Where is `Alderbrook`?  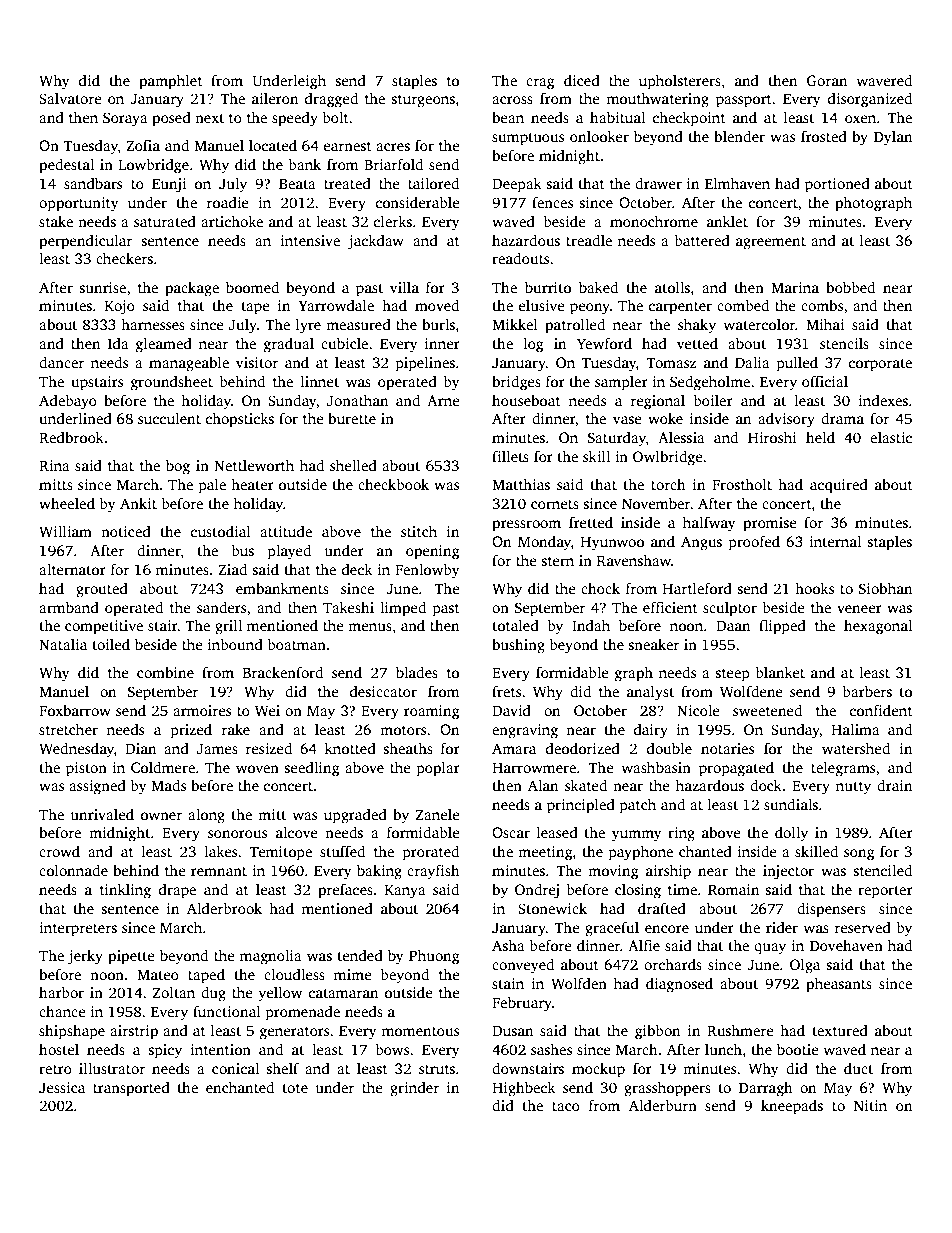 Alderbrook is located at coordinates (224, 908).
